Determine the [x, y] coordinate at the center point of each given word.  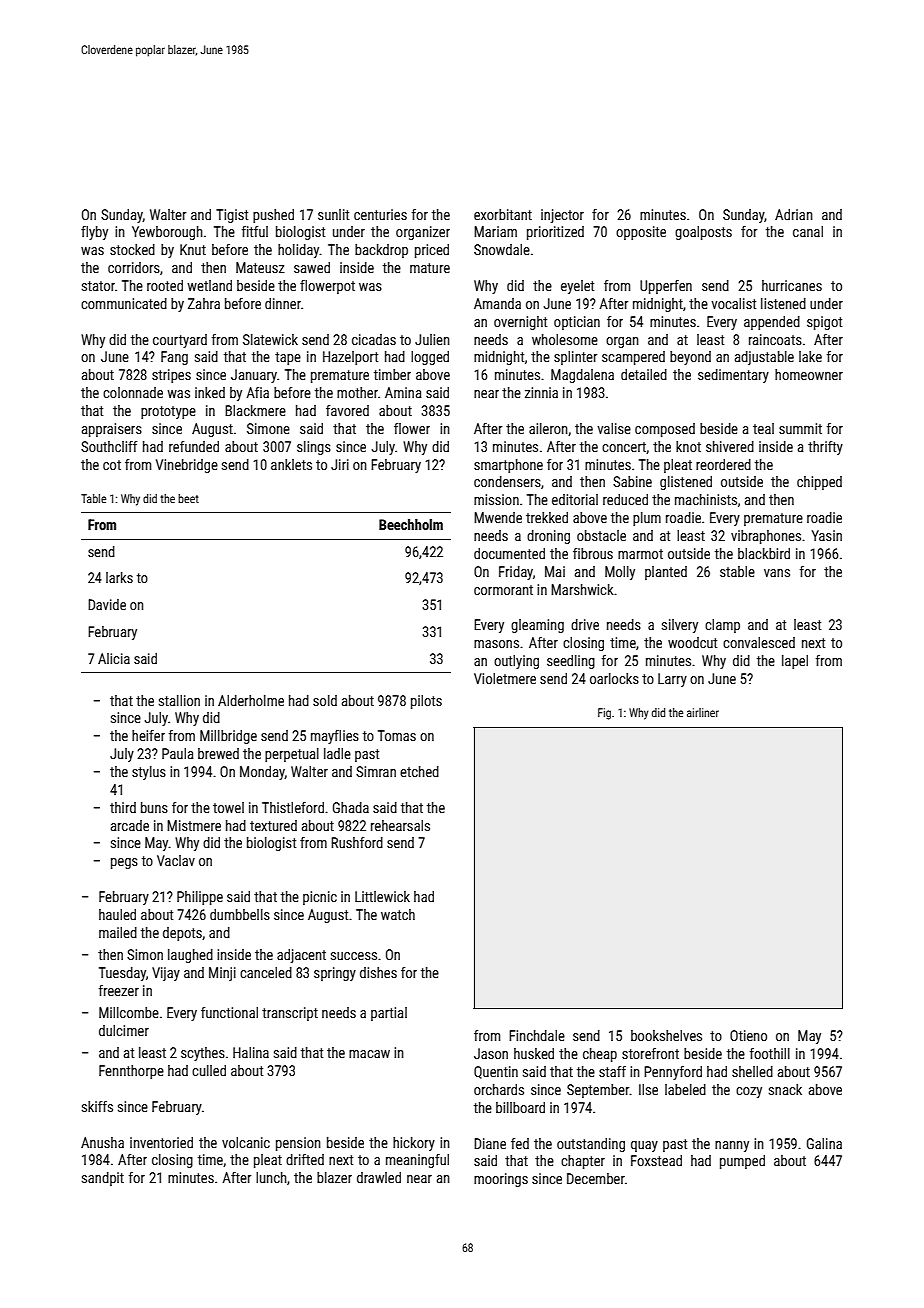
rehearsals [400, 825]
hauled [117, 914]
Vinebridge [187, 466]
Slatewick [270, 339]
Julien [432, 339]
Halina [251, 1052]
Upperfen [666, 287]
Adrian [794, 214]
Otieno [748, 1035]
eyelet [577, 287]
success [354, 956]
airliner [703, 712]
